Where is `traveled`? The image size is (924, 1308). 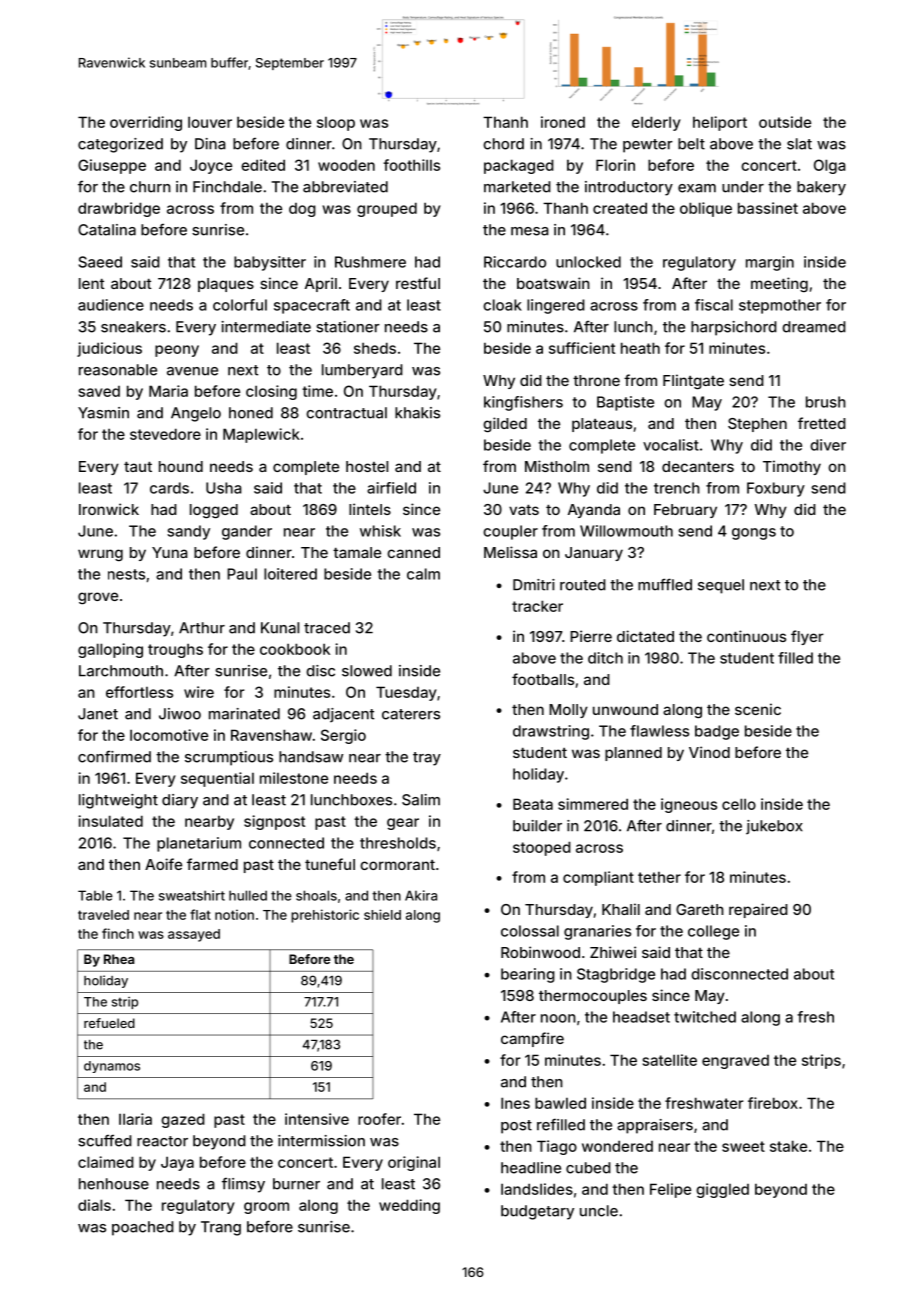
traveled is located at coordinates (103, 915).
